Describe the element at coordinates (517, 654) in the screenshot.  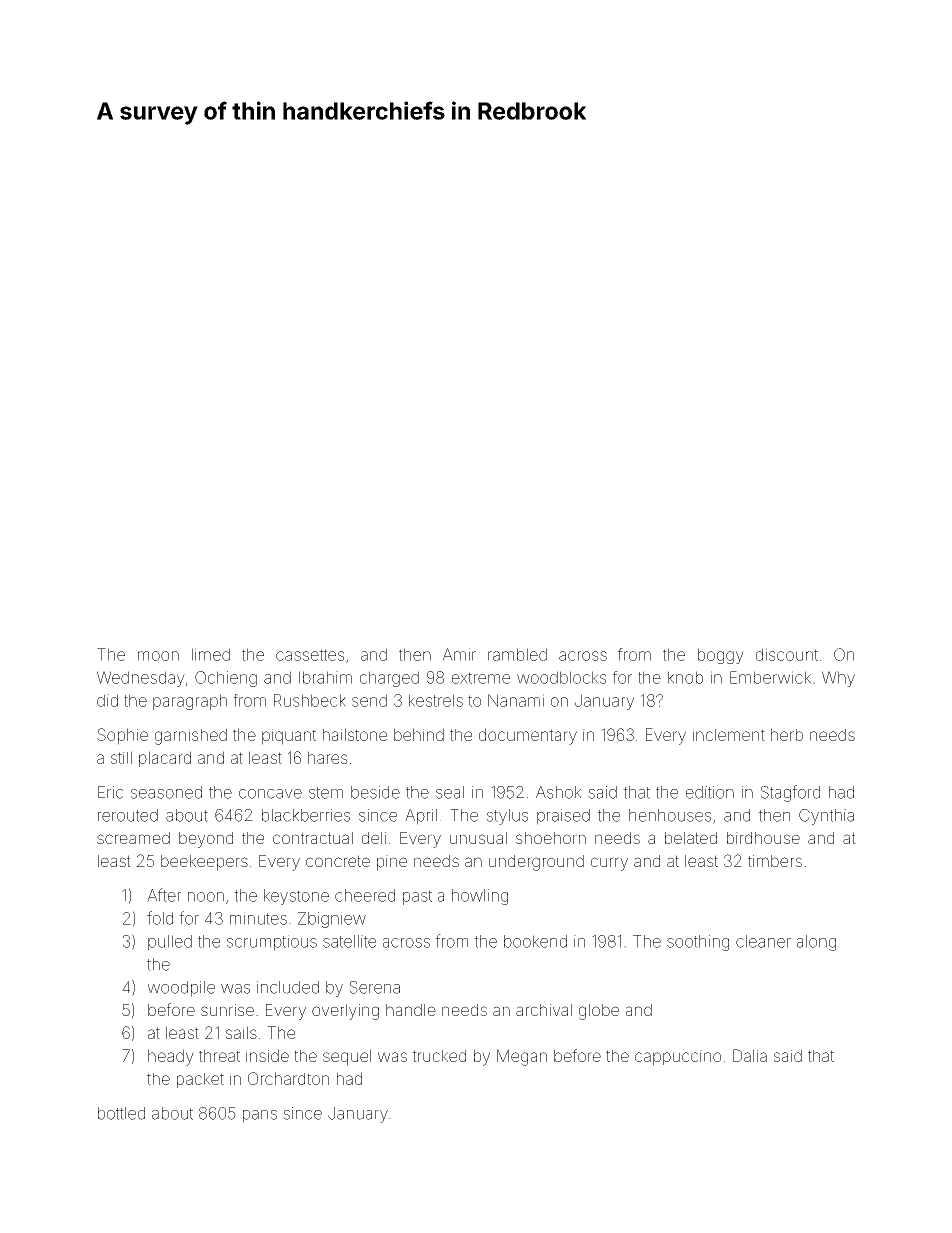
I see `rambled` at that location.
